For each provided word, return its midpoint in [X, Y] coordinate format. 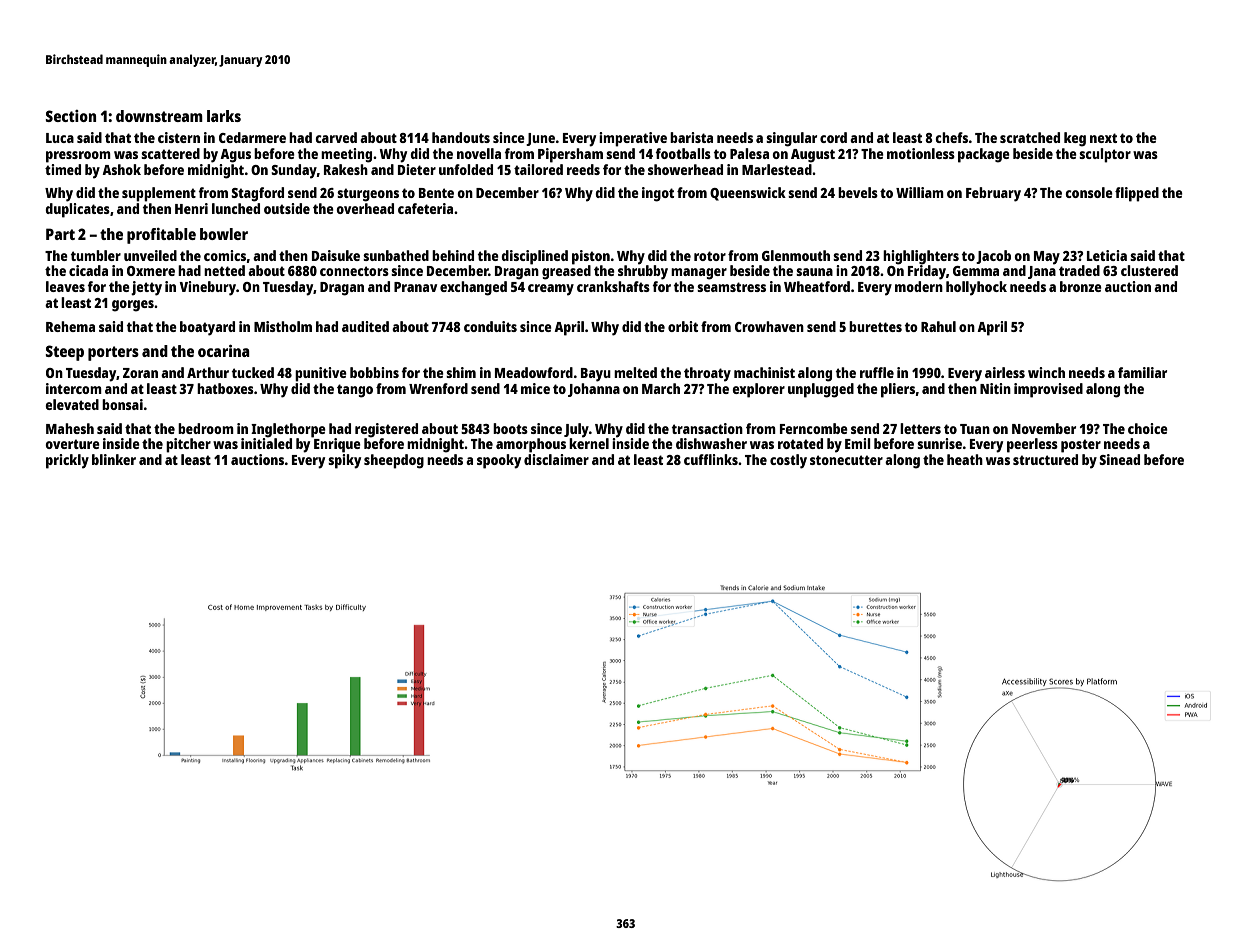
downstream [159, 116]
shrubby [643, 272]
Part [60, 234]
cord [833, 137]
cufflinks [711, 459]
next [1103, 138]
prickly [67, 461]
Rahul [938, 326]
